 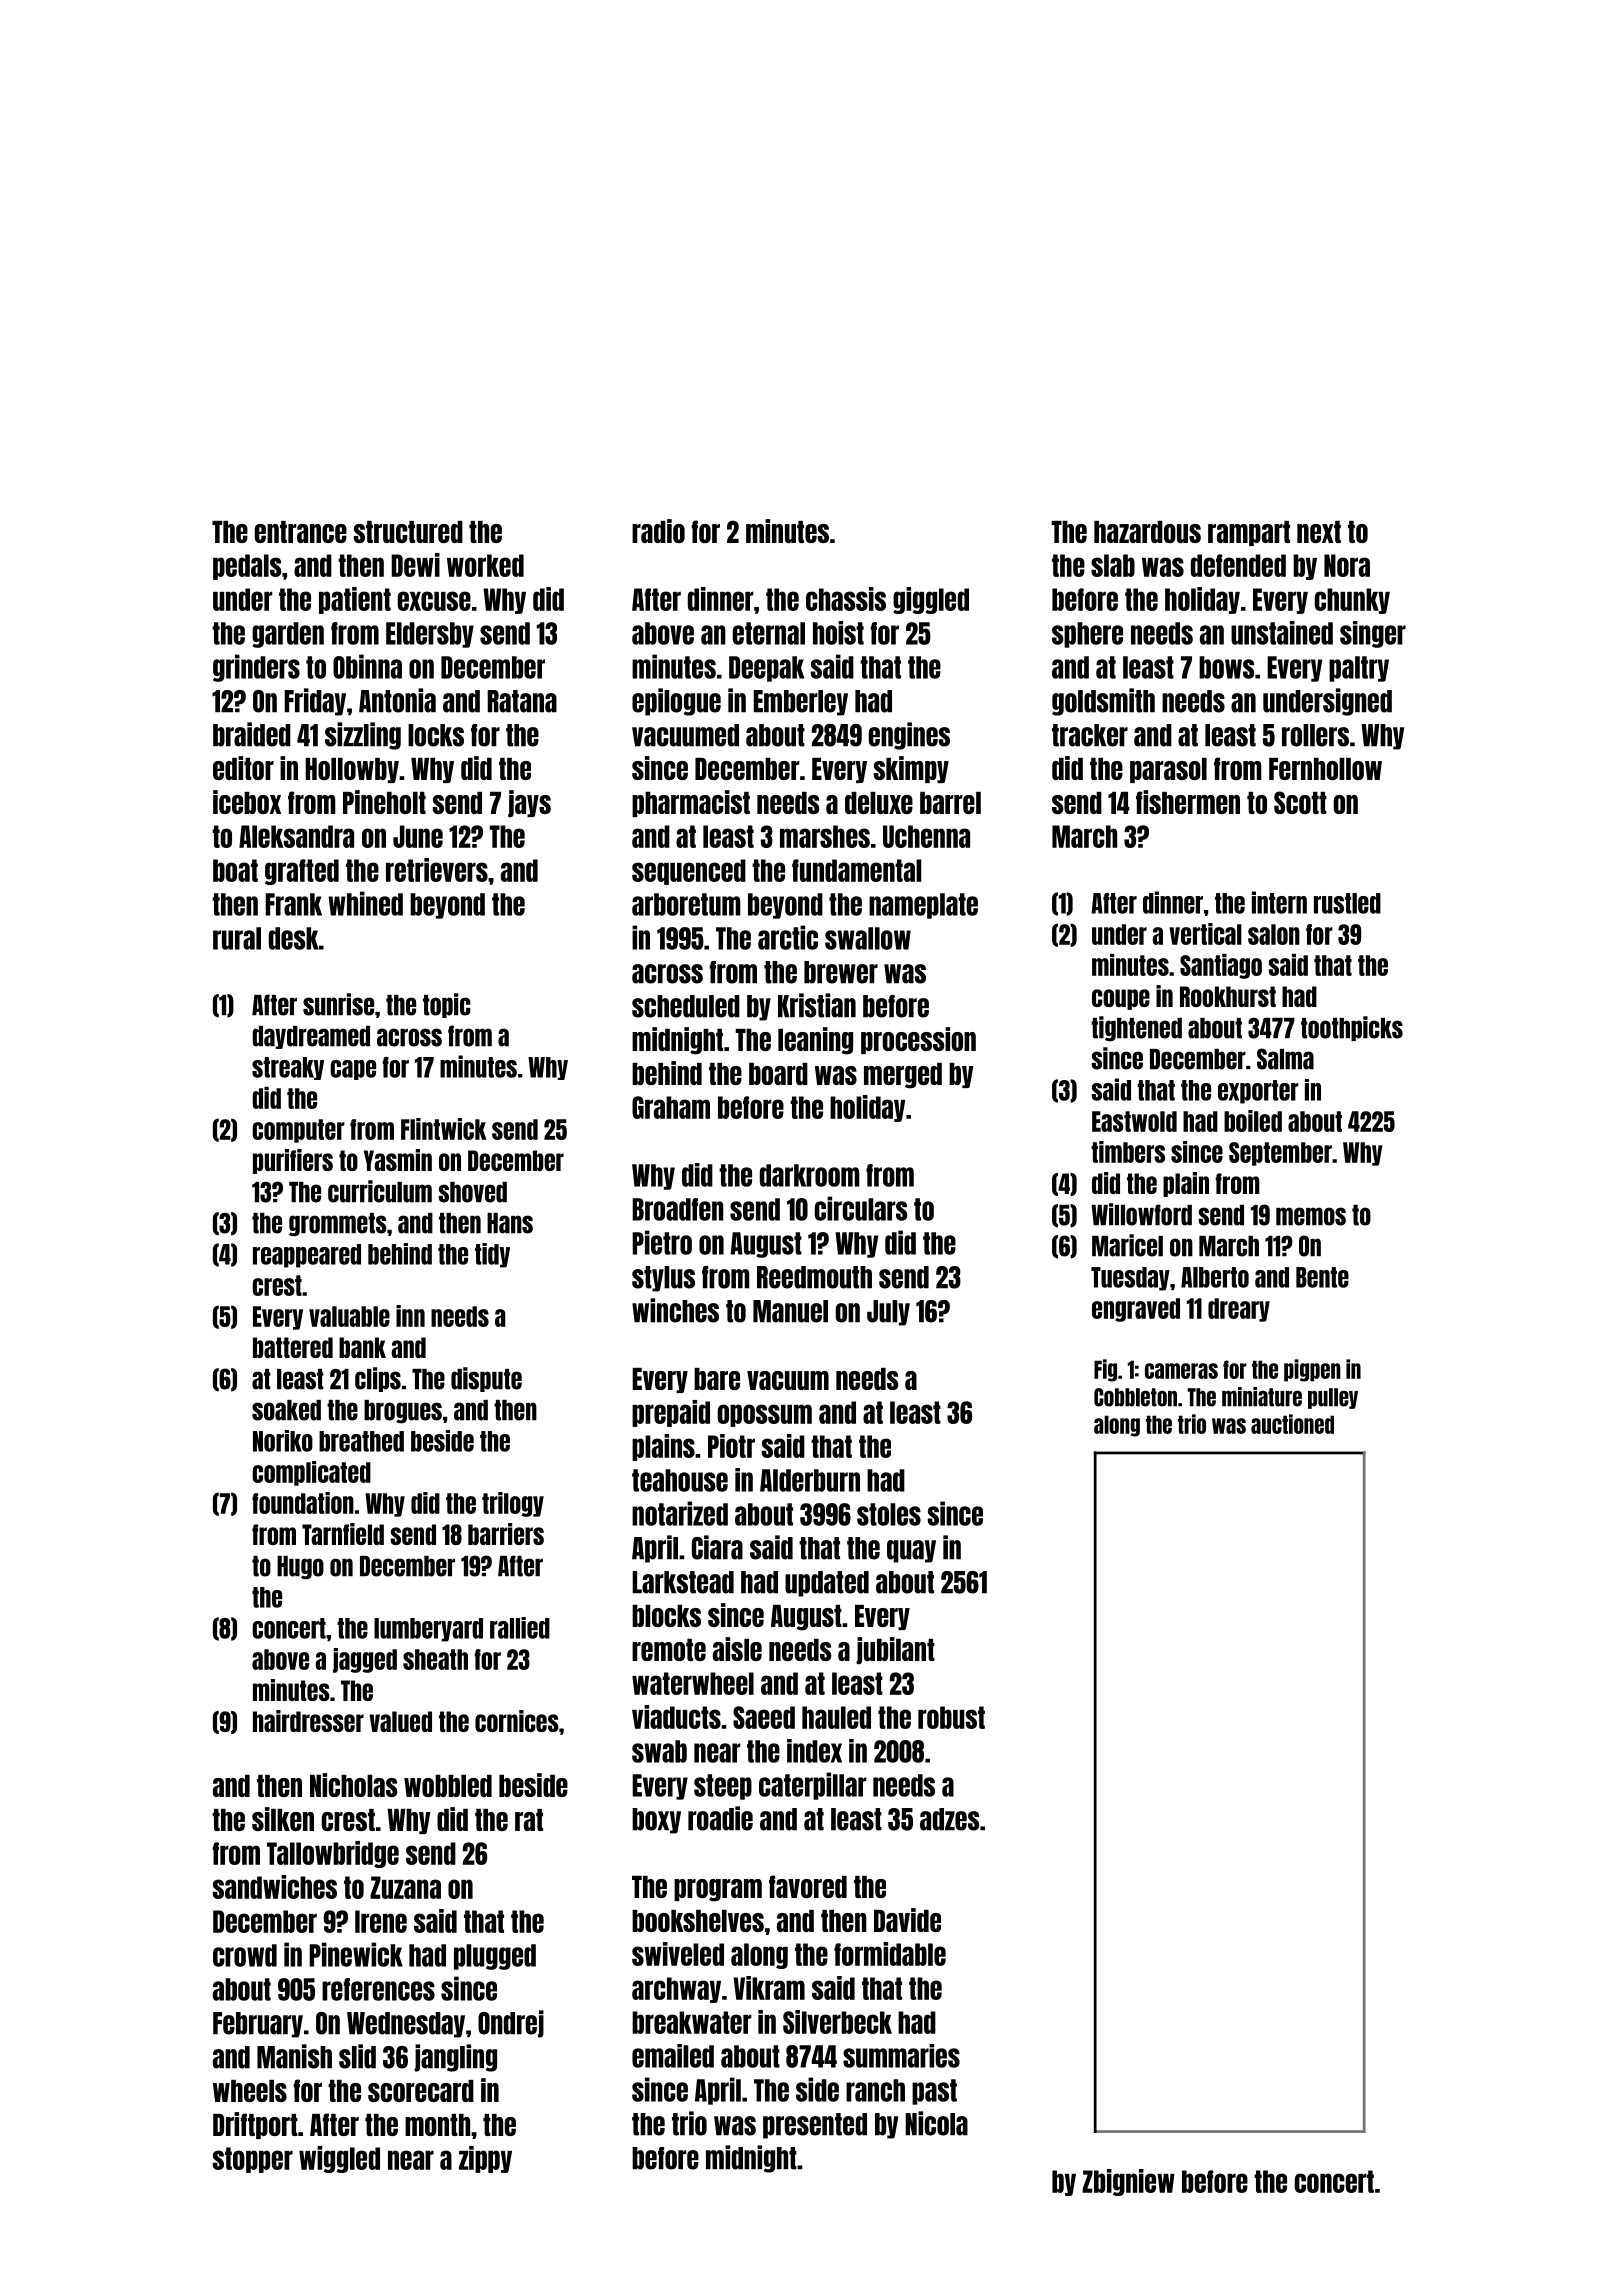 What do you see at coordinates (918, 1040) in the document?
I see `procession` at bounding box center [918, 1040].
